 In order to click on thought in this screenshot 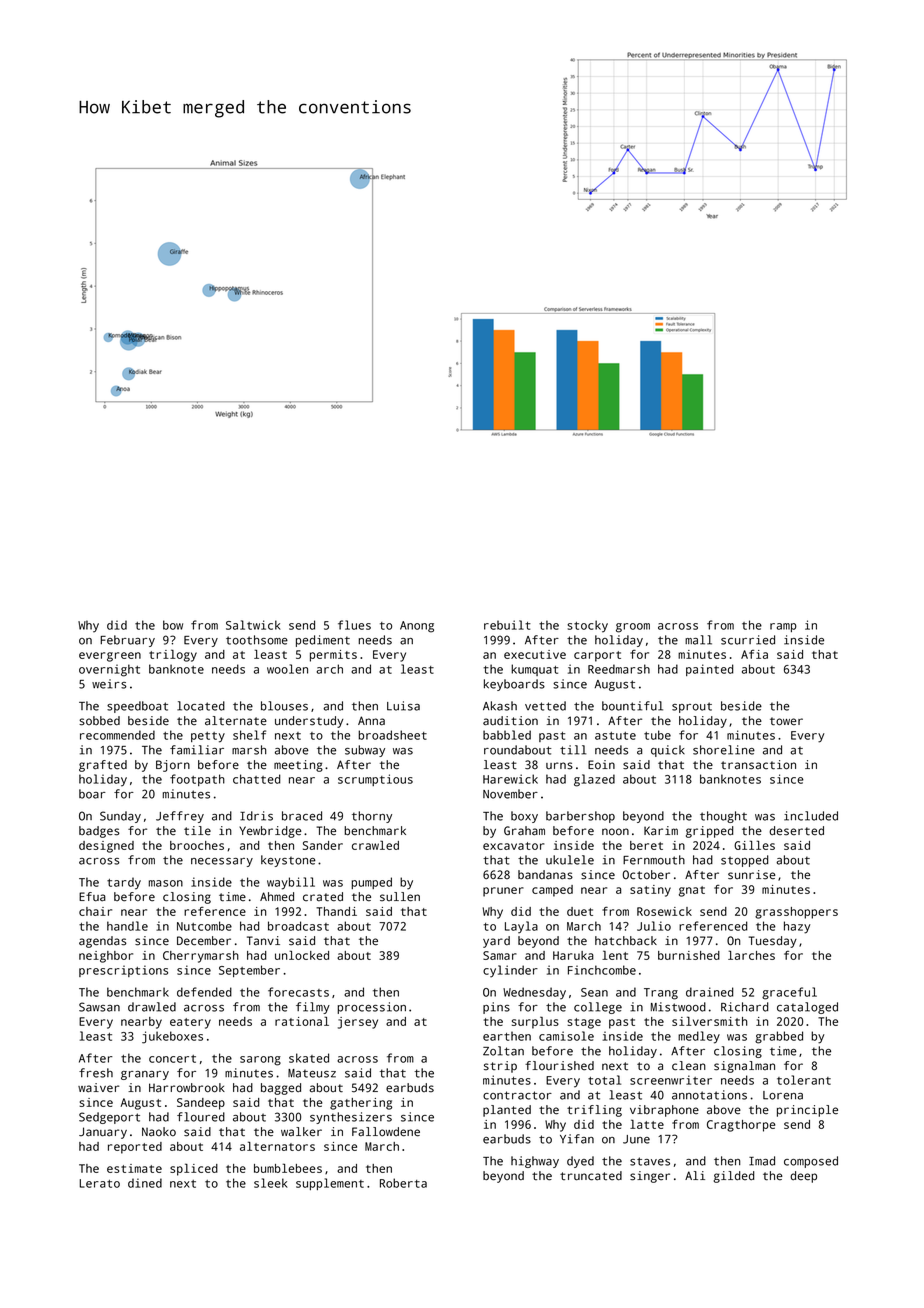, I will do `click(723, 817)`.
